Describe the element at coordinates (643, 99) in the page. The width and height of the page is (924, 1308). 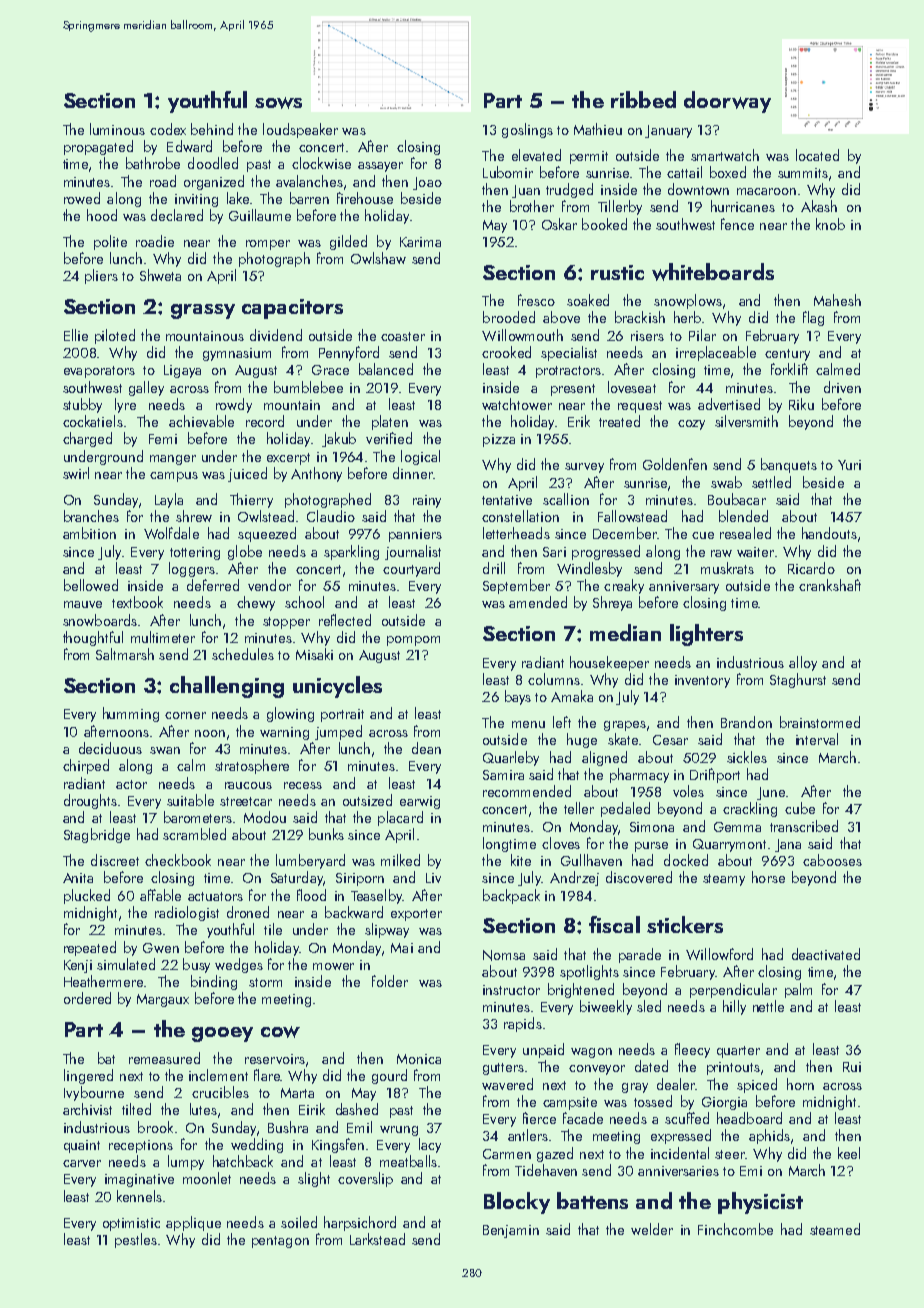
I see `ribbed` at that location.
